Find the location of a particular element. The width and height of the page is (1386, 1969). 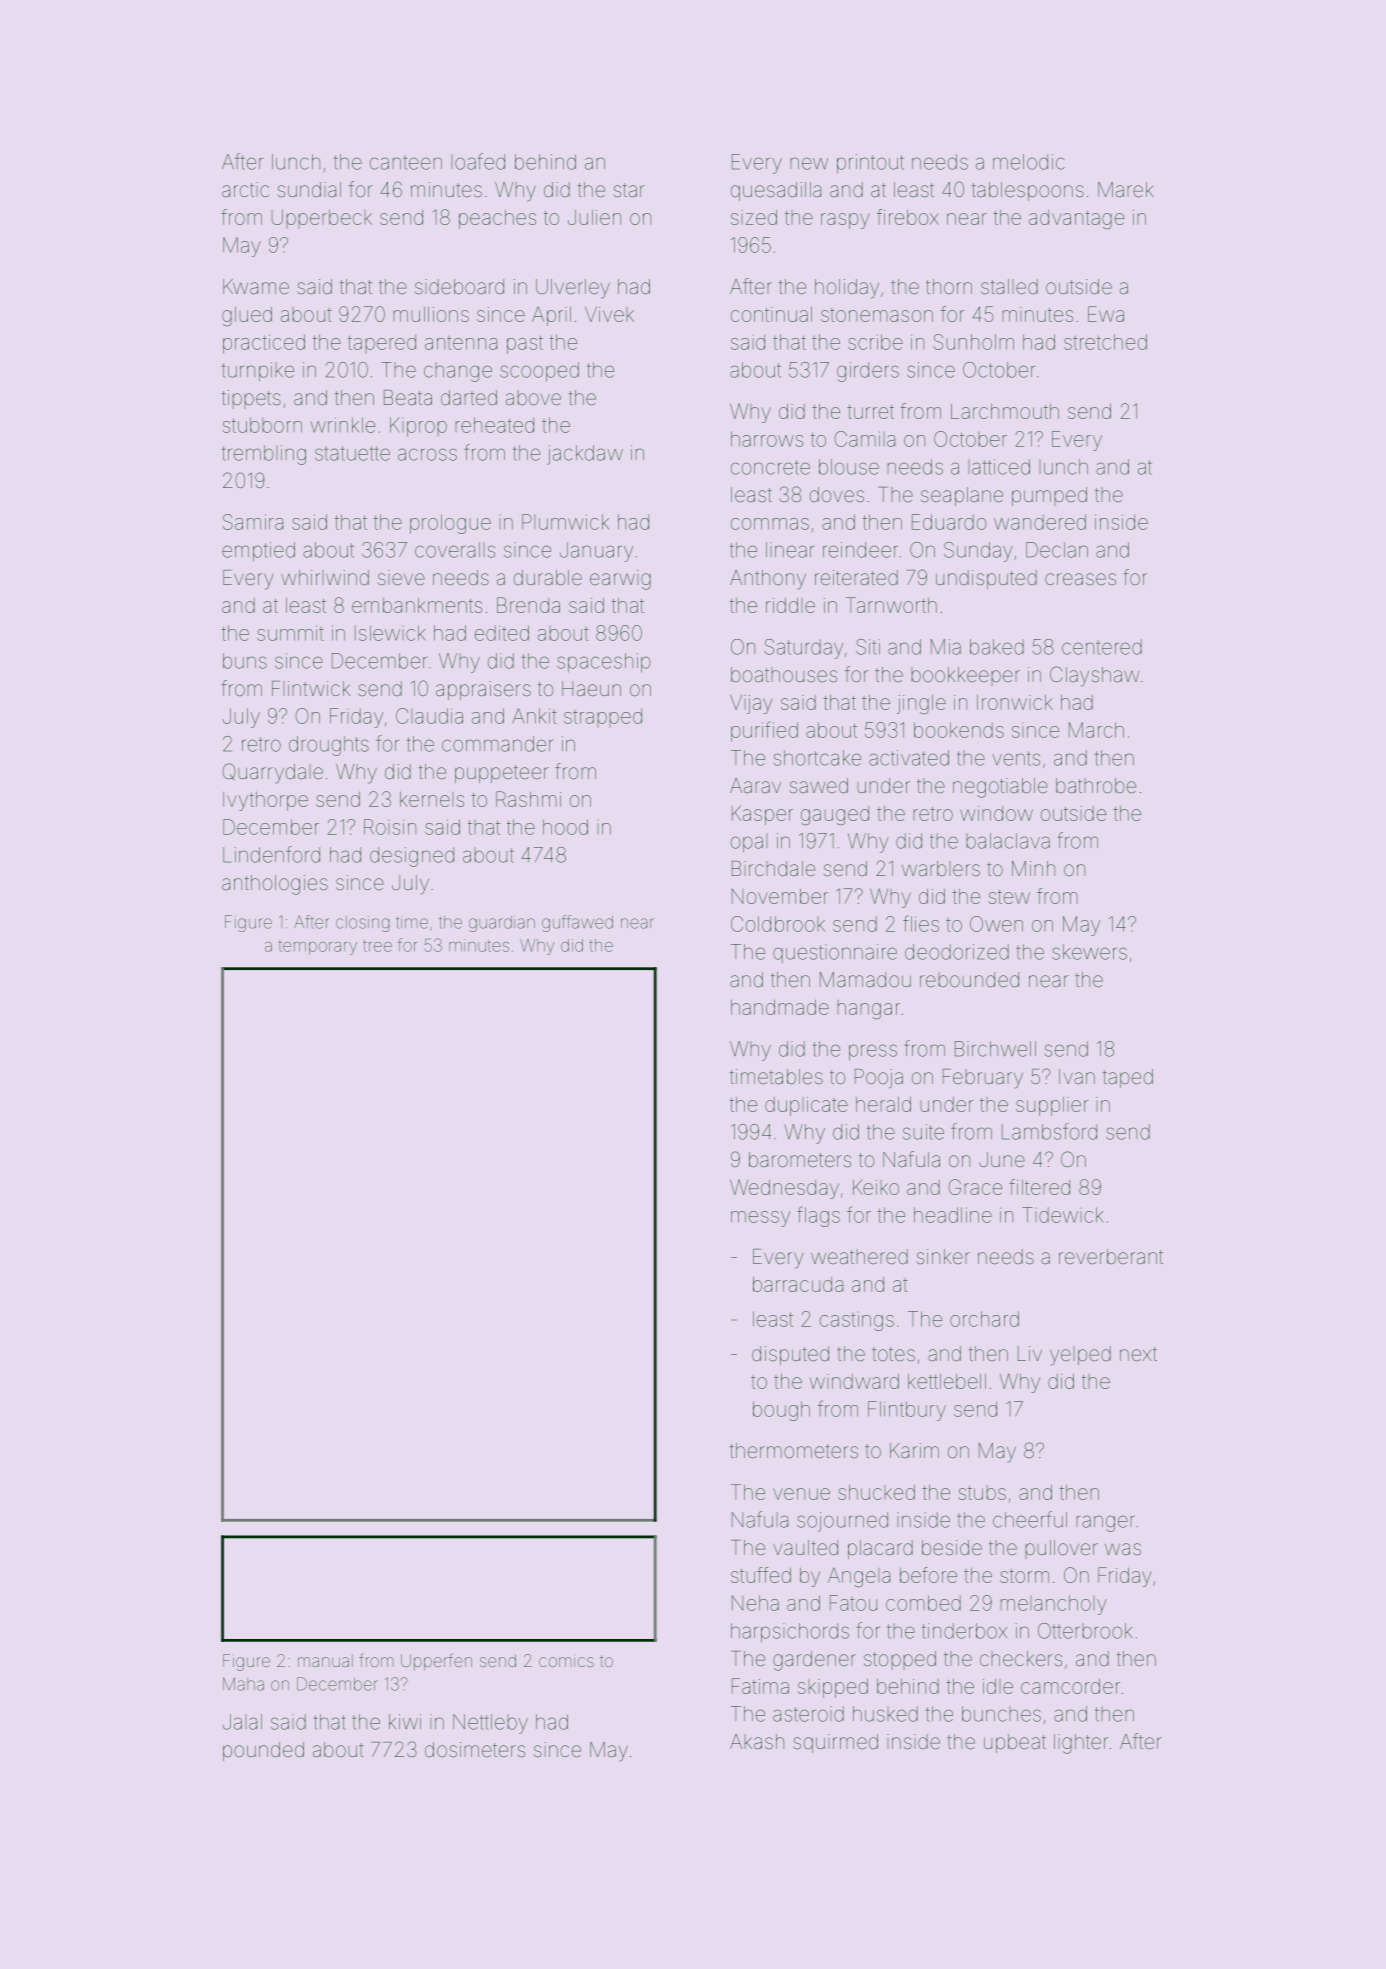

Nettleby is located at coordinates (490, 1724).
